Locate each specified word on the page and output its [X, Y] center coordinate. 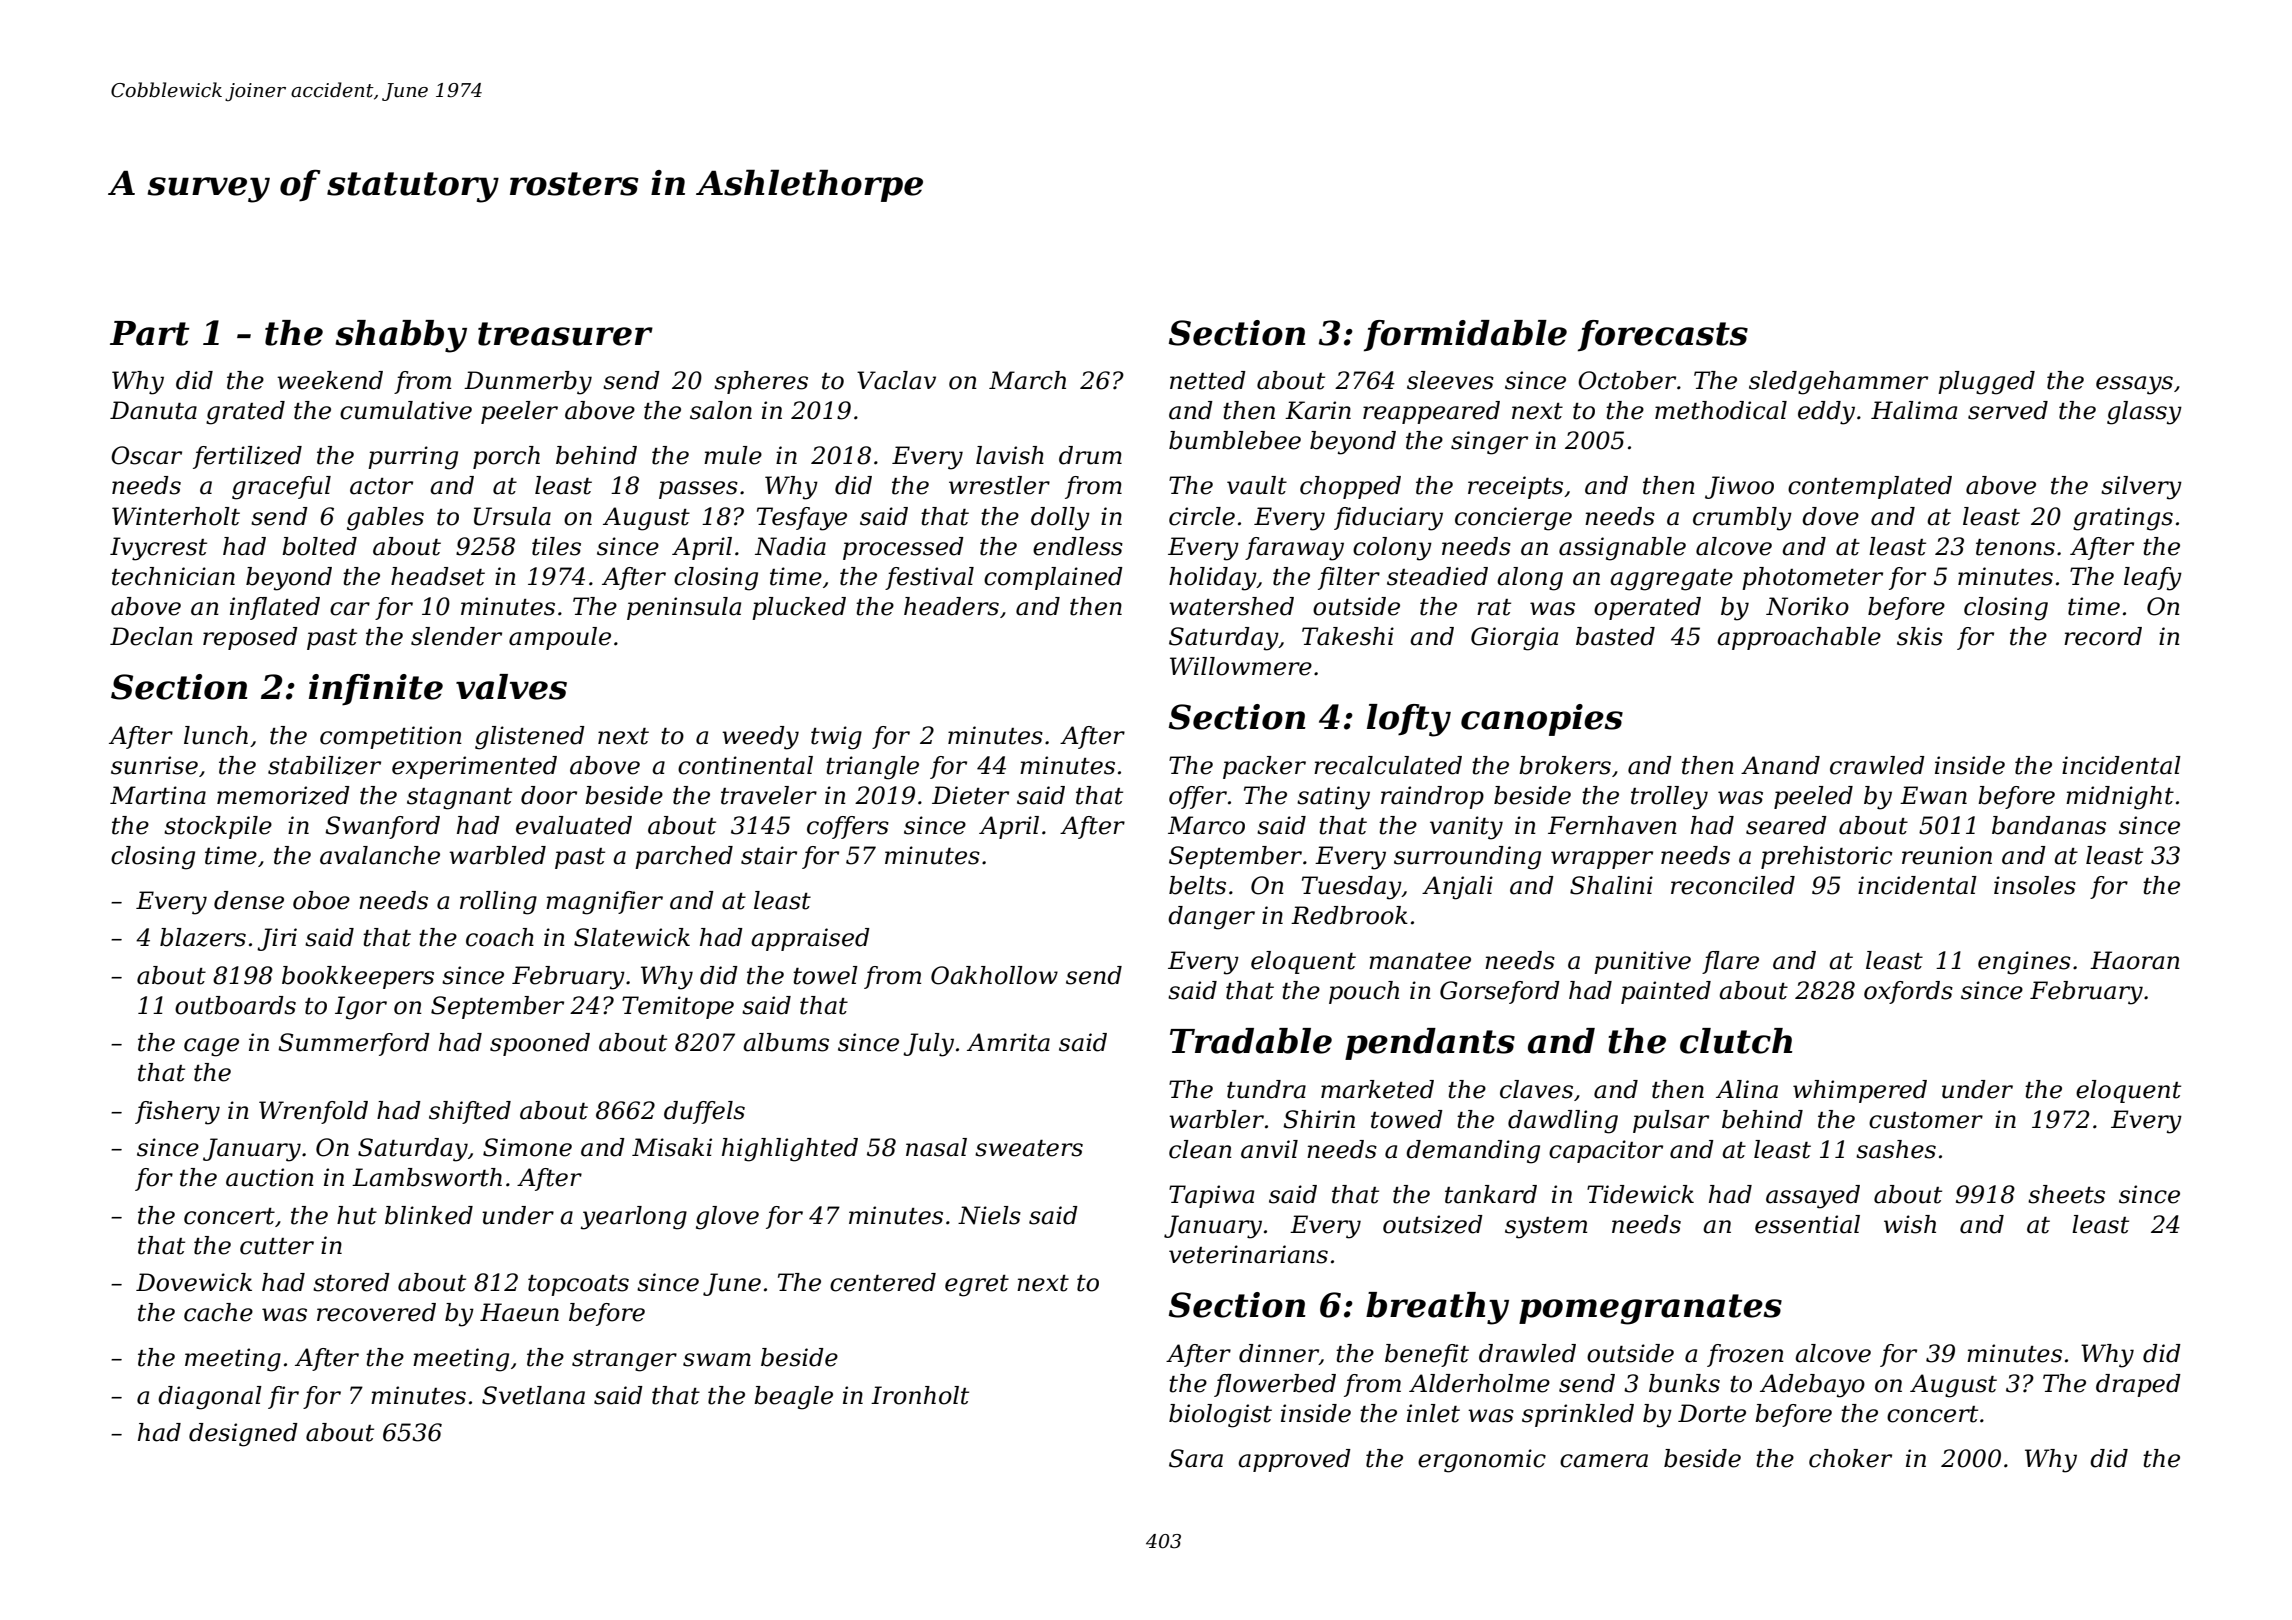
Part [150, 333]
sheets [2066, 1194]
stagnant [459, 799]
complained [1053, 578]
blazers [203, 937]
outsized [1433, 1224]
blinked [429, 1215]
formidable [1465, 336]
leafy [2153, 579]
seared [1786, 825]
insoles [2035, 885]
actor [381, 486]
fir [283, 1397]
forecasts [1663, 336]
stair [769, 855]
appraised [810, 939]
